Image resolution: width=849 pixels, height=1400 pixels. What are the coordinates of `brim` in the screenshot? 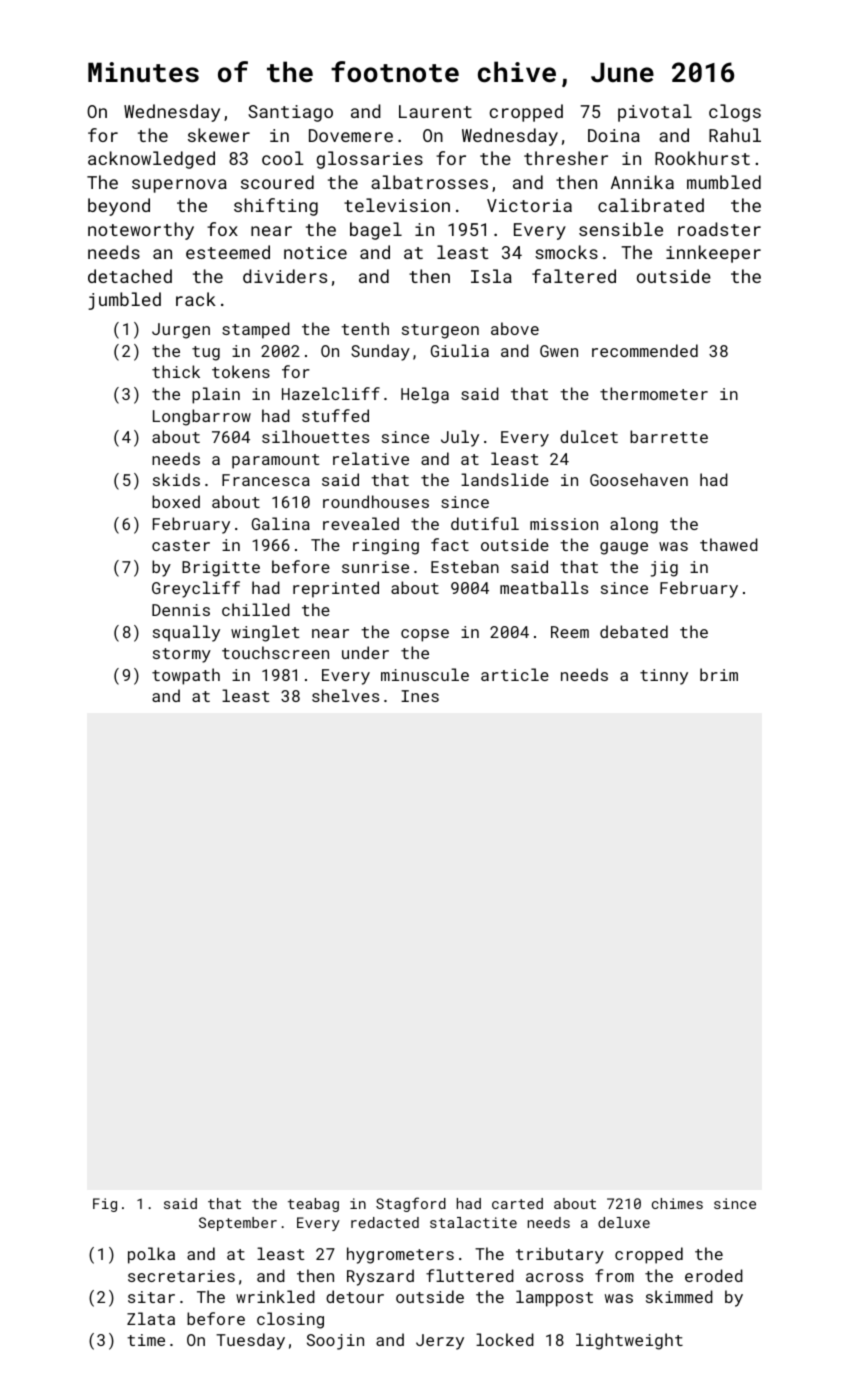 It's located at (719, 674).
